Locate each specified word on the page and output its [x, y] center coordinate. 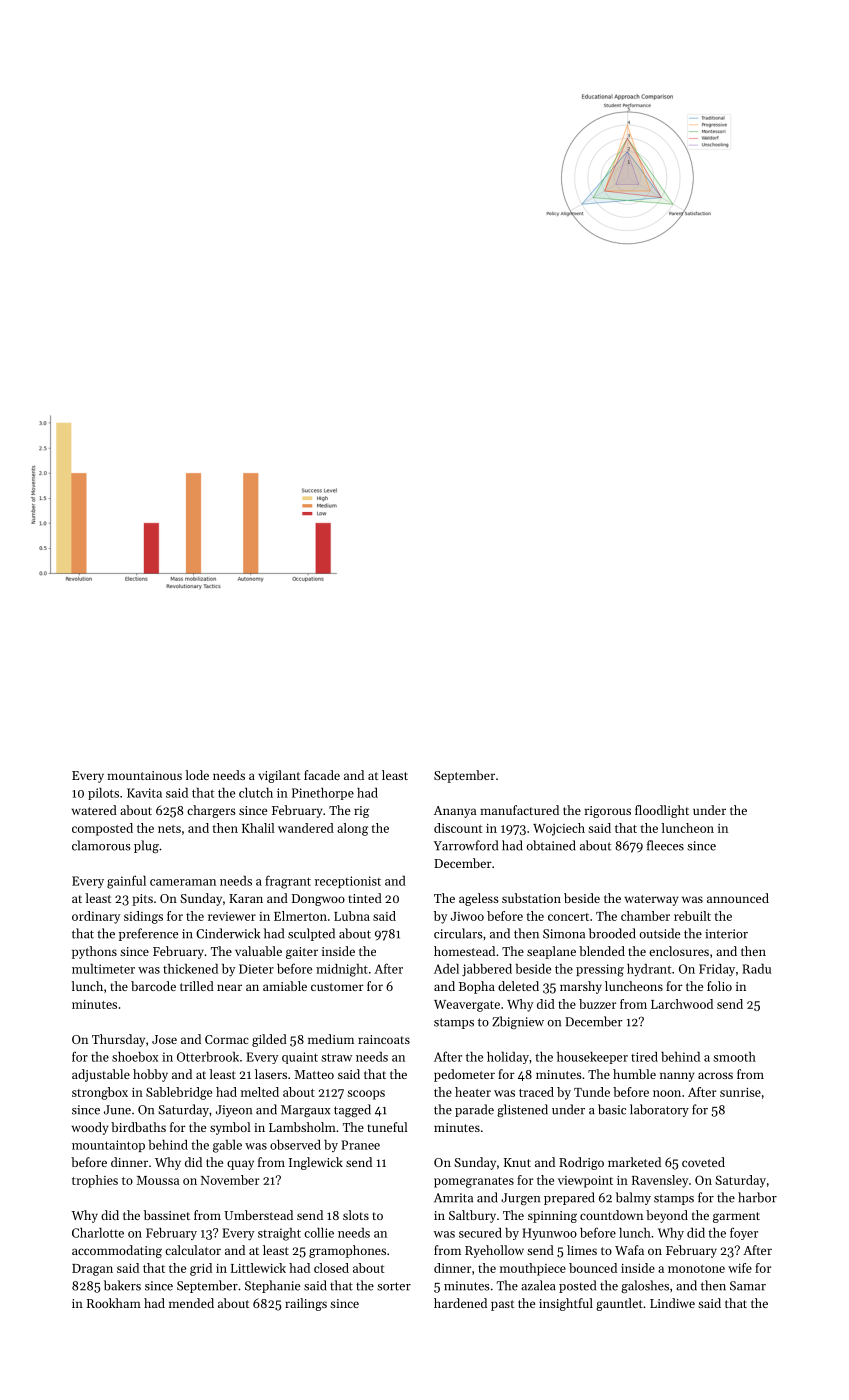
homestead [464, 951]
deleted [518, 986]
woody [89, 1128]
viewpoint [585, 1182]
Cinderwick [228, 933]
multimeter [103, 969]
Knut [517, 1162]
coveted [703, 1162]
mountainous [144, 775]
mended [191, 1303]
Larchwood [682, 1004]
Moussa [158, 1180]
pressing [600, 970]
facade [322, 775]
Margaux [305, 1111]
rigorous [608, 812]
